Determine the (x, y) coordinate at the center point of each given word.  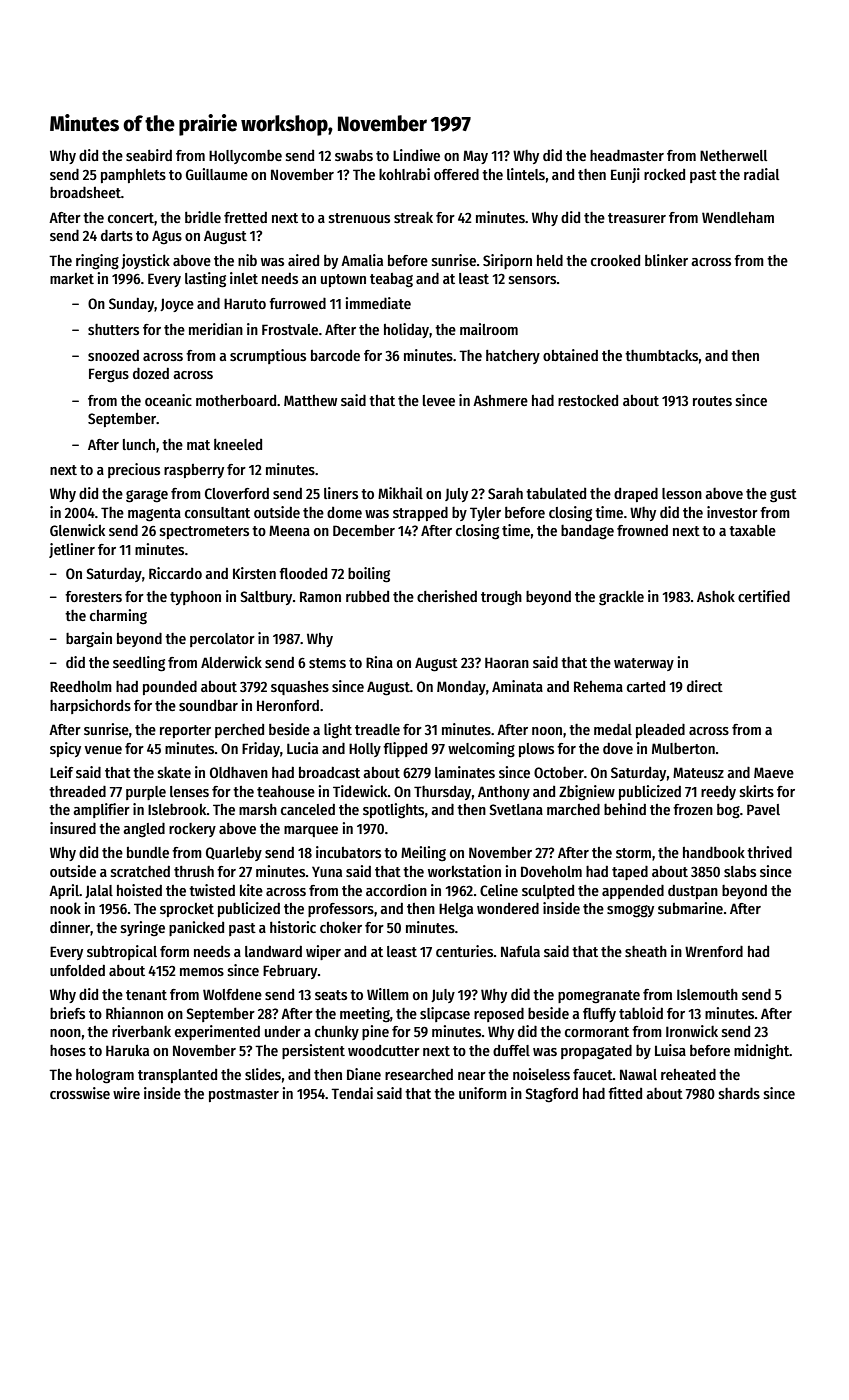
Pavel (763, 809)
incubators (348, 852)
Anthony (504, 793)
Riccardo (175, 573)
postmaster (244, 1095)
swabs (354, 155)
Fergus (109, 375)
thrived (769, 852)
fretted (245, 217)
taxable (752, 530)
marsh (258, 809)
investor (732, 512)
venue (103, 750)
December (364, 530)
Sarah (505, 493)
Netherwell (733, 155)
